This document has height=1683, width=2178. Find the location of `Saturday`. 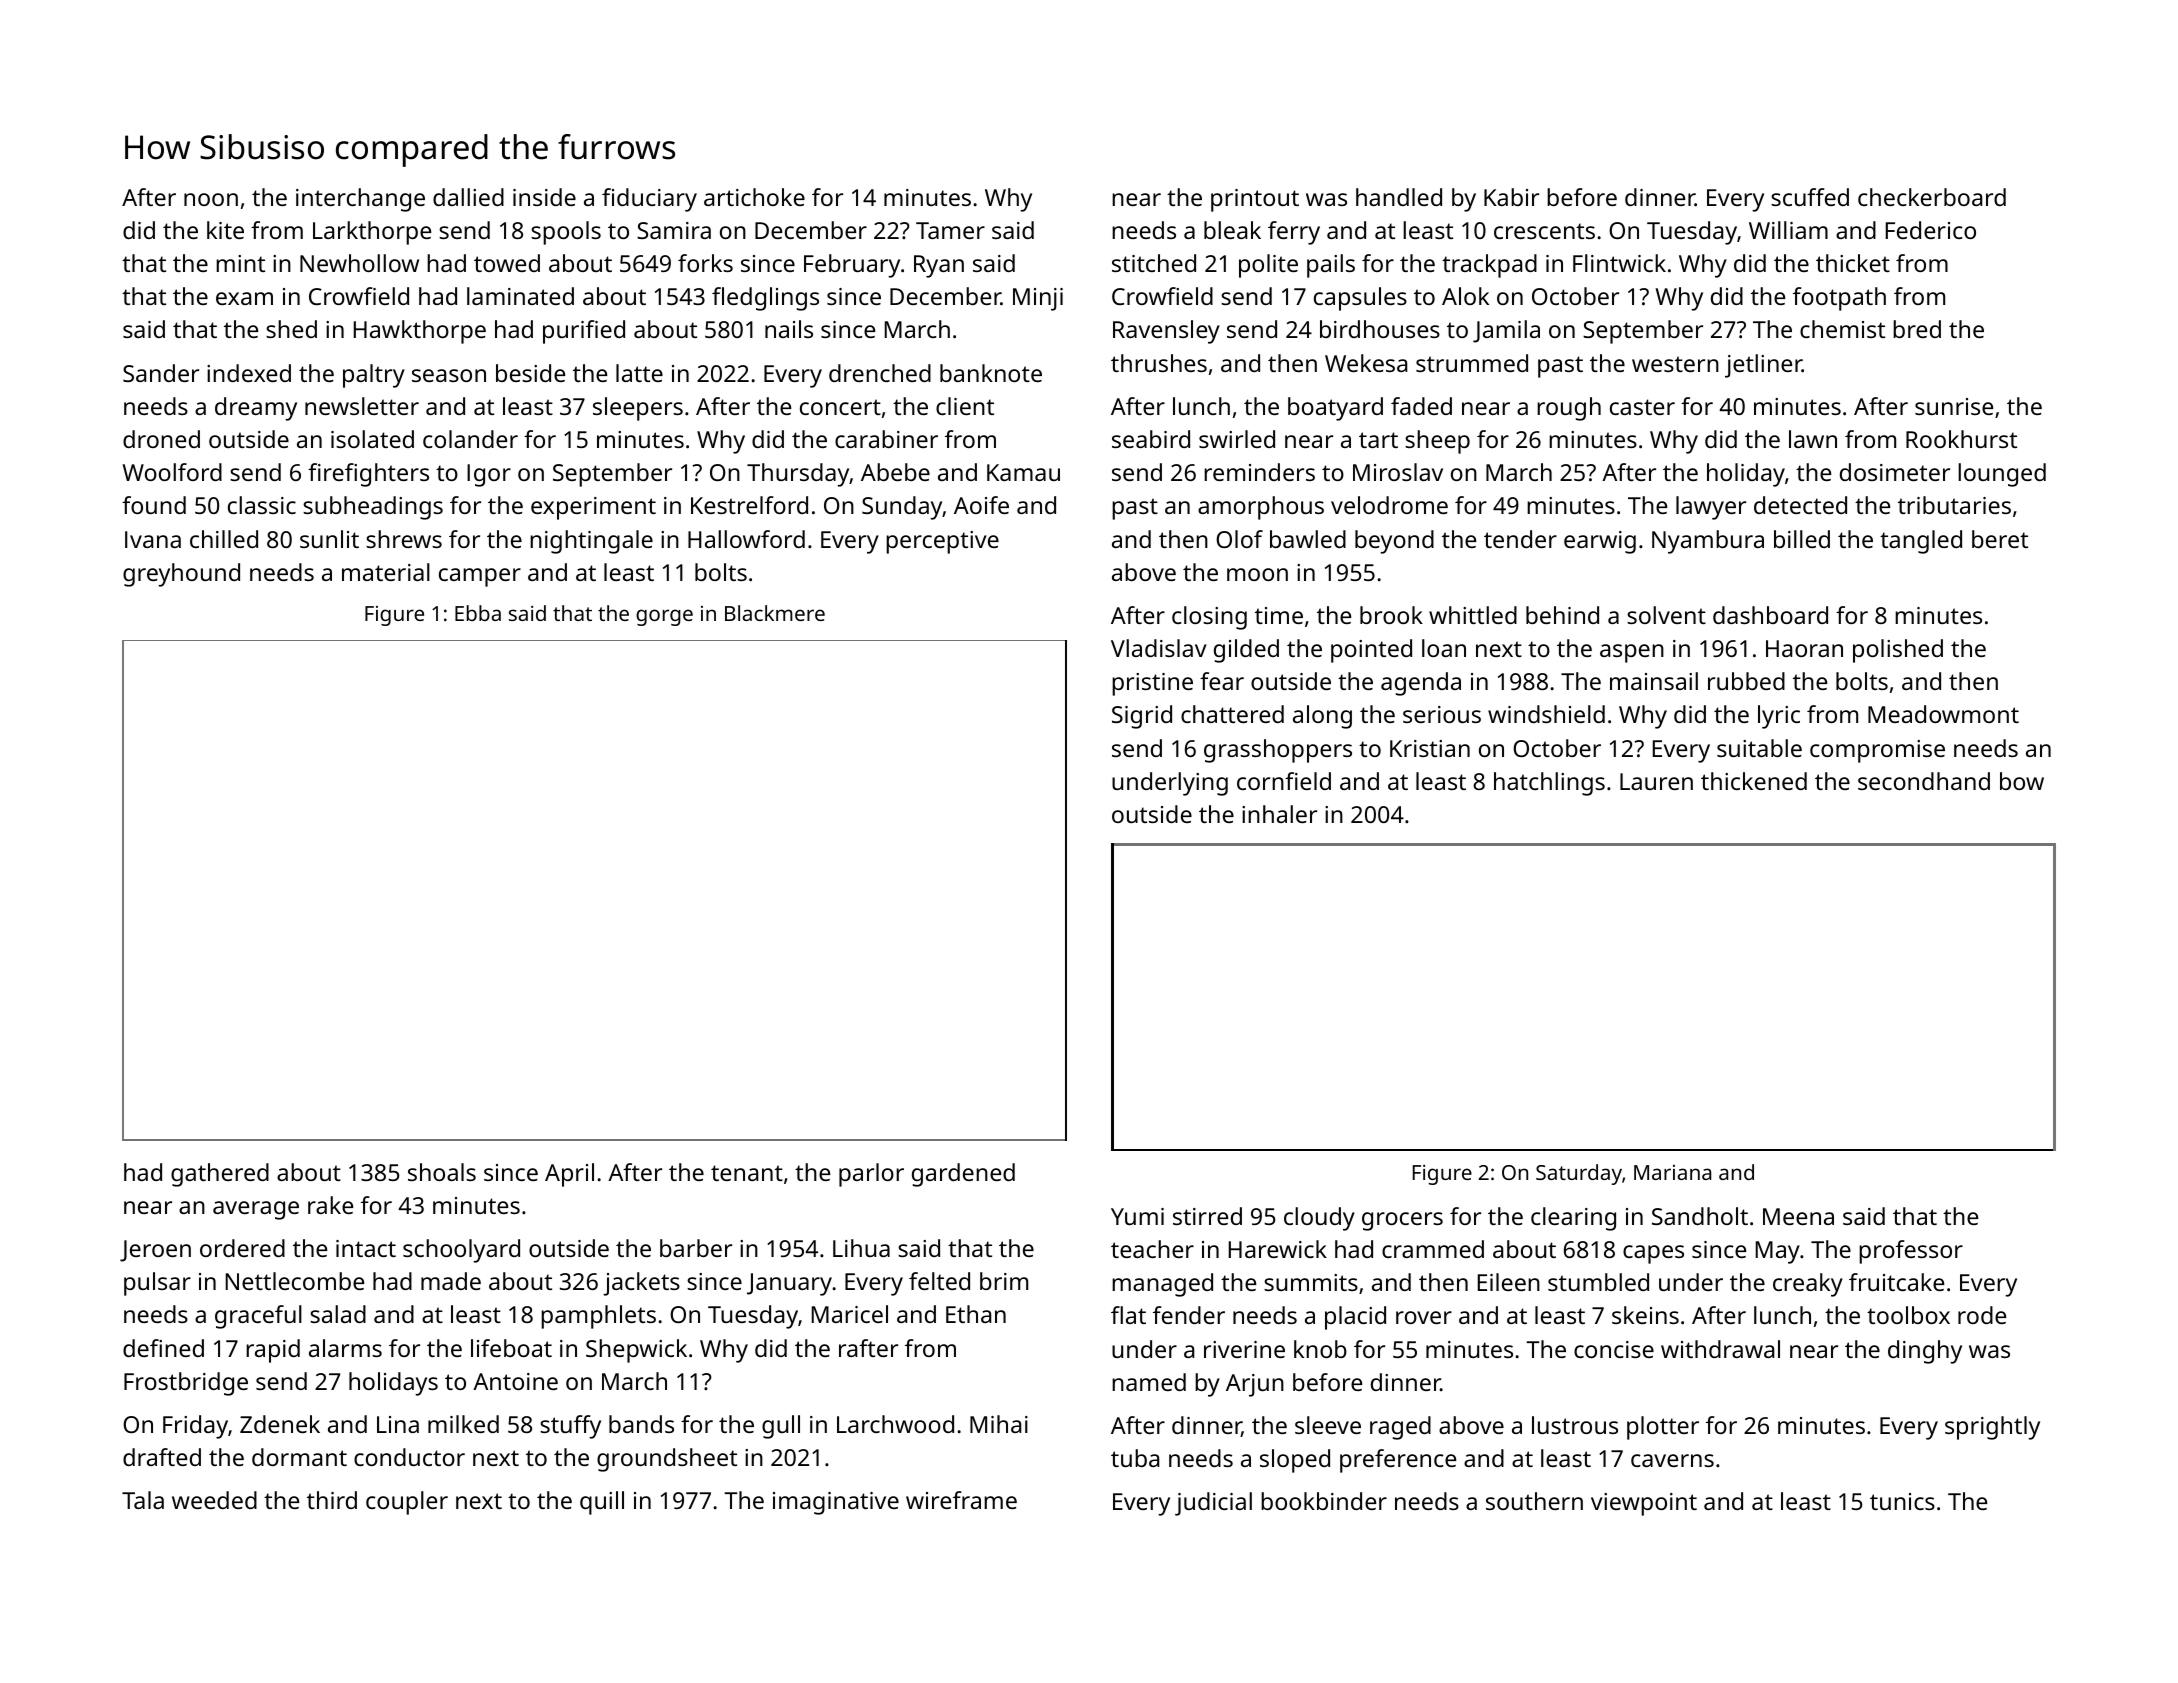

Saturday is located at coordinates (1579, 1174).
